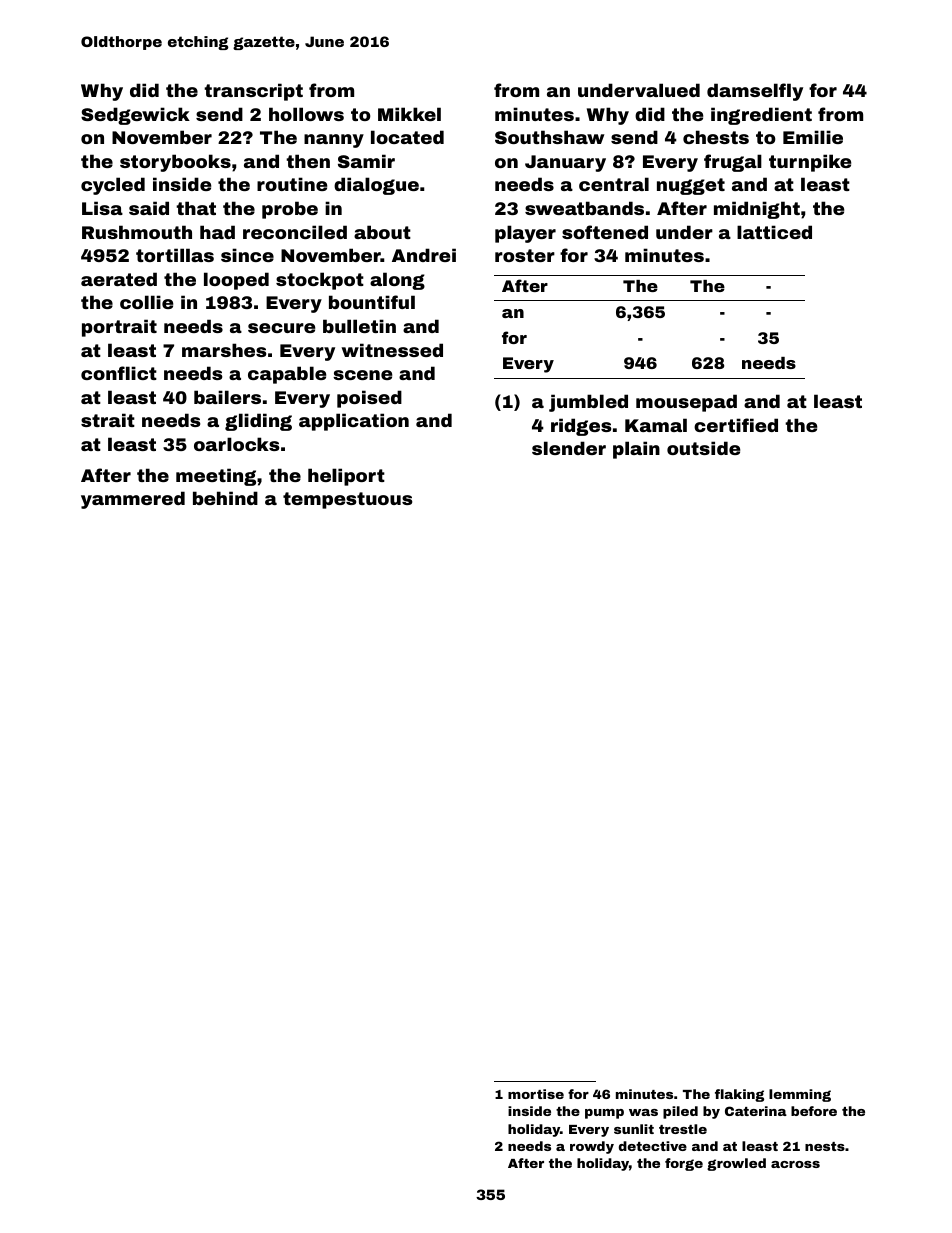 This image has height=1233, width=952. Describe the element at coordinates (135, 116) in the image. I see `Sedgewick` at that location.
